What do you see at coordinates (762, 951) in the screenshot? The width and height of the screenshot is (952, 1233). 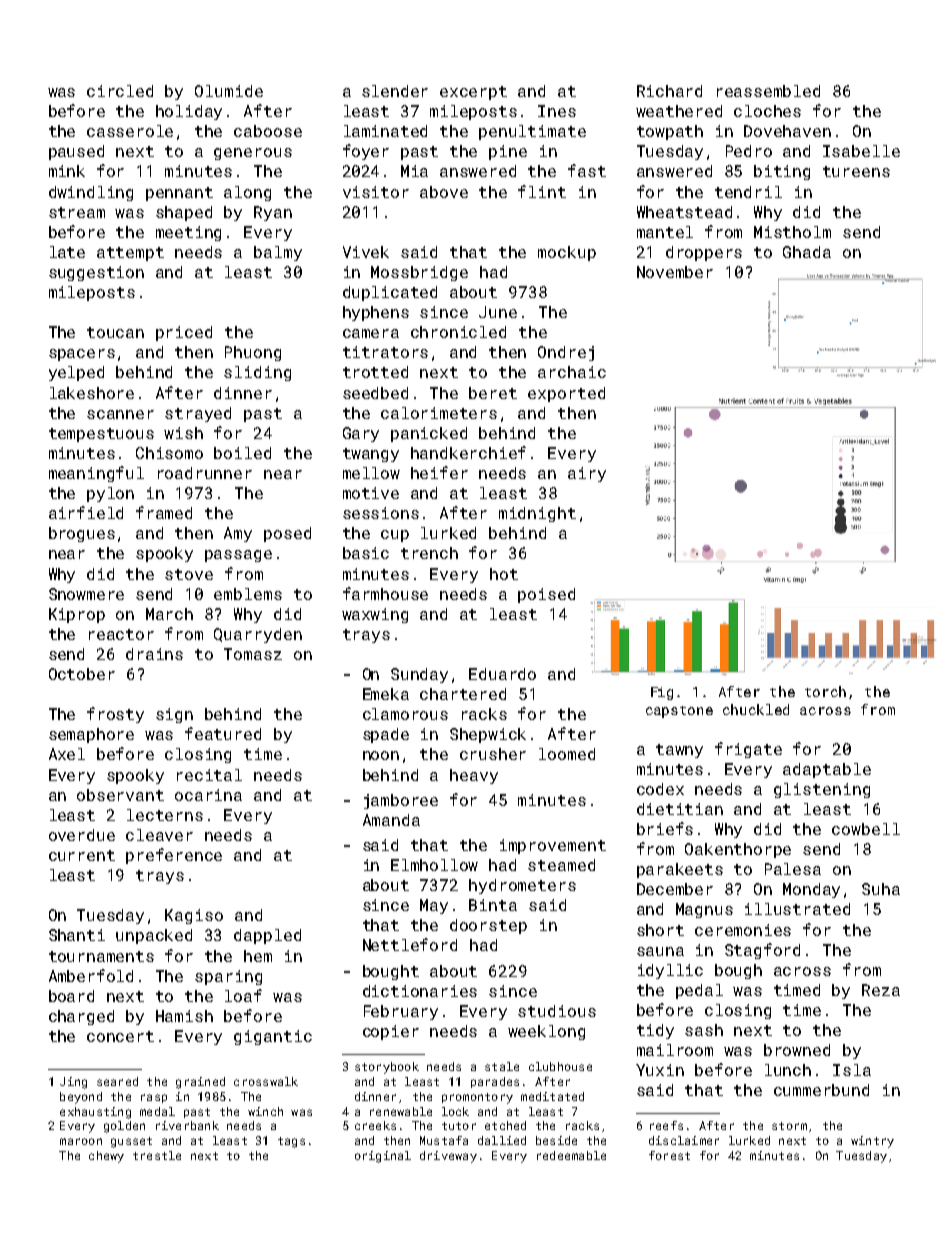 I see `Stagford` at bounding box center [762, 951].
